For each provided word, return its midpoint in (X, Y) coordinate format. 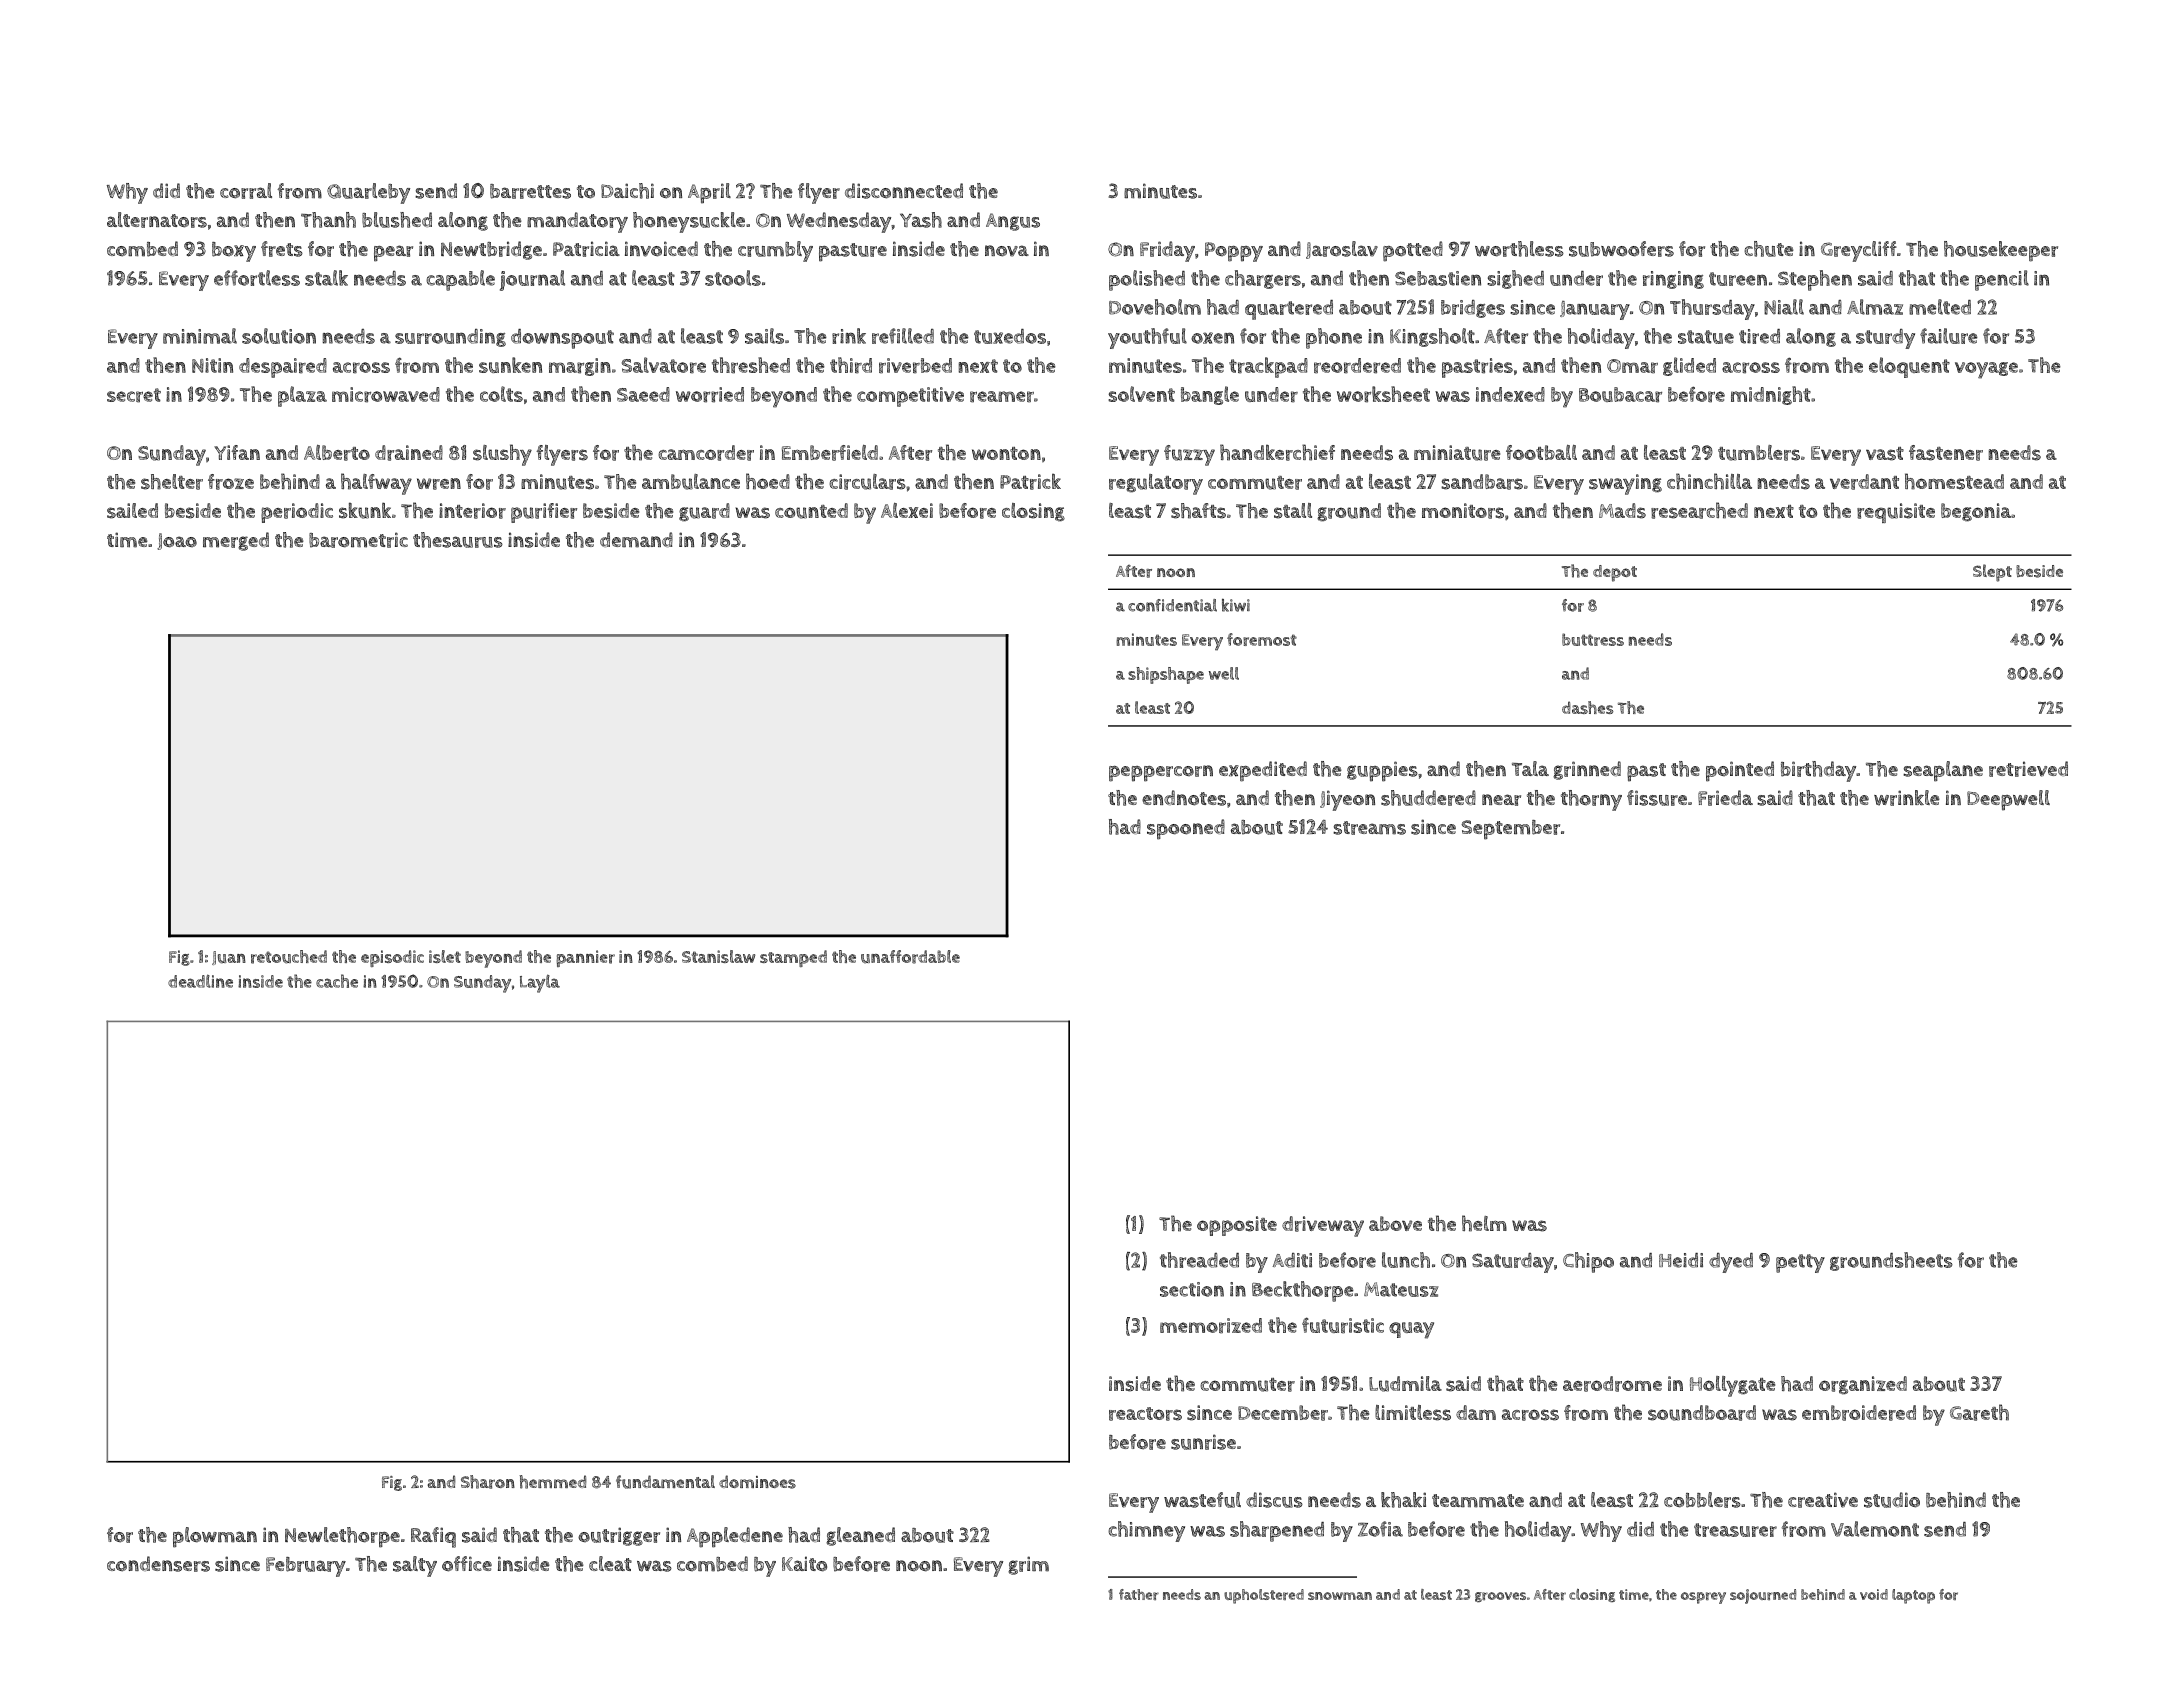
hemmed (553, 1482)
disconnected (904, 191)
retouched (289, 957)
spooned (1186, 829)
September (1510, 830)
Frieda (1725, 798)
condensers (158, 1564)
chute (1769, 249)
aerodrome (1612, 1384)
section (1192, 1289)
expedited (1263, 771)
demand (636, 540)
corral (246, 191)
